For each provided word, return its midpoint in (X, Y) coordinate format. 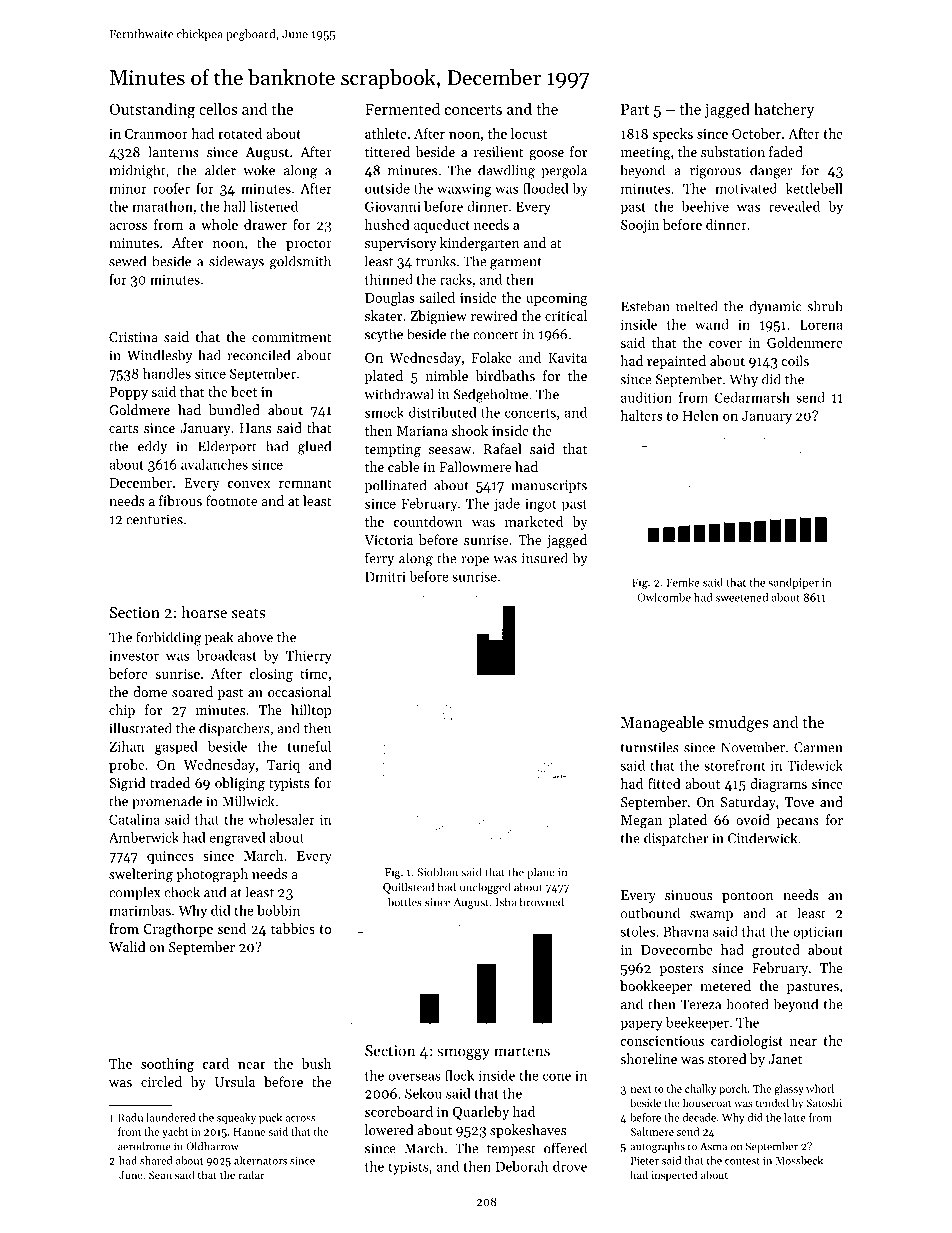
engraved (238, 839)
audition (646, 397)
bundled (234, 409)
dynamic (775, 307)
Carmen (818, 747)
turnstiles (649, 747)
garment (516, 263)
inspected (674, 1176)
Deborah (522, 1166)
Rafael (502, 448)
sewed (127, 261)
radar (251, 1174)
